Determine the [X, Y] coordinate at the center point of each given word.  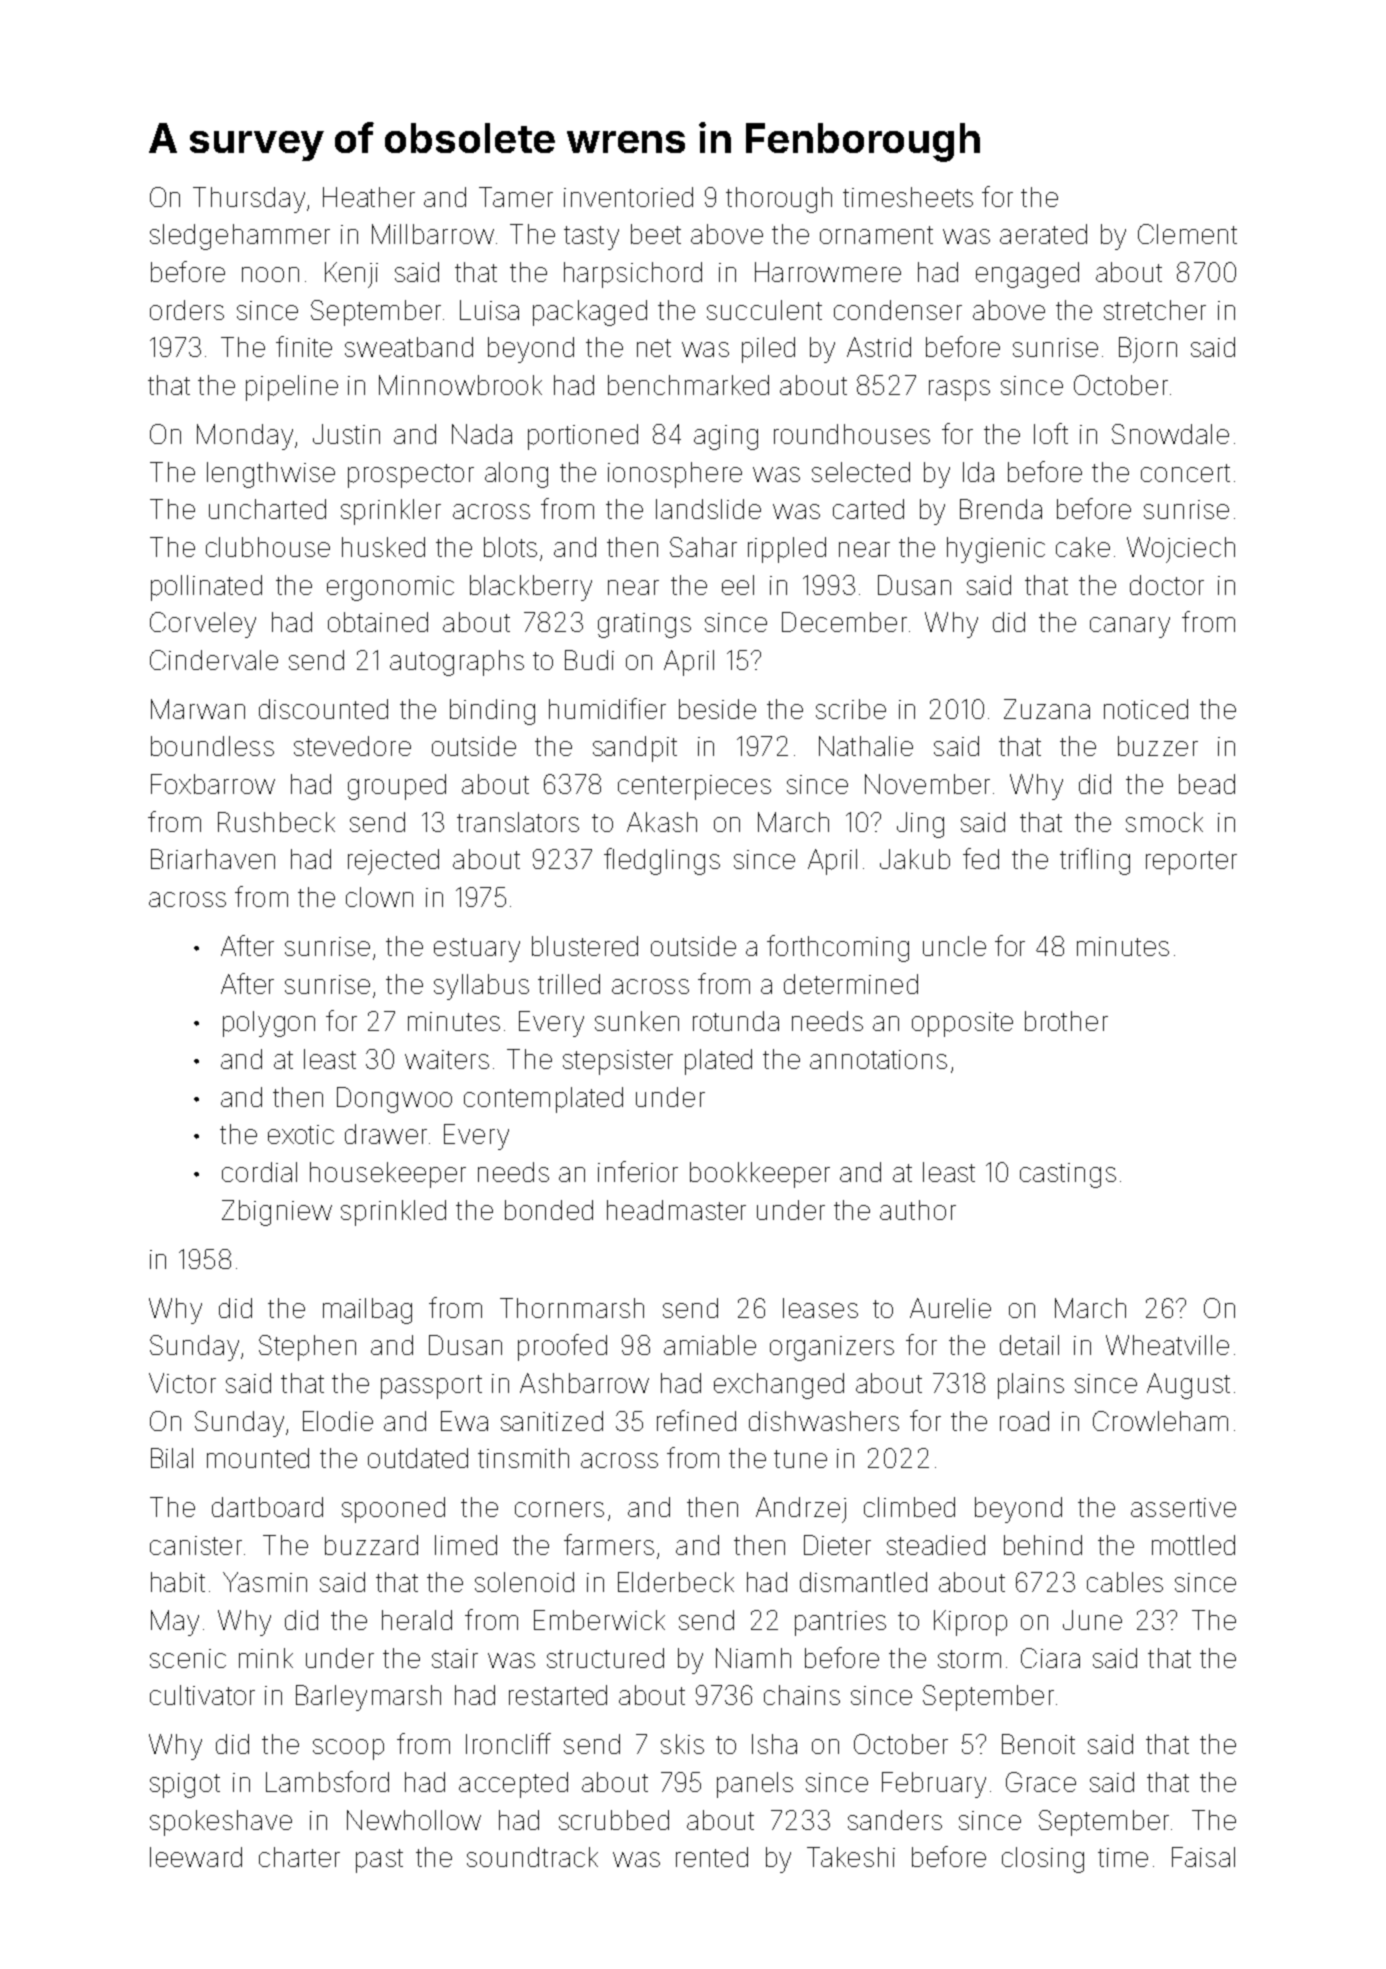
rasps [959, 390]
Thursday [249, 200]
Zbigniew [277, 1213]
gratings [644, 625]
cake [1083, 547]
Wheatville [1167, 1345]
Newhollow [414, 1820]
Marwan [198, 709]
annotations [878, 1059]
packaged [590, 313]
